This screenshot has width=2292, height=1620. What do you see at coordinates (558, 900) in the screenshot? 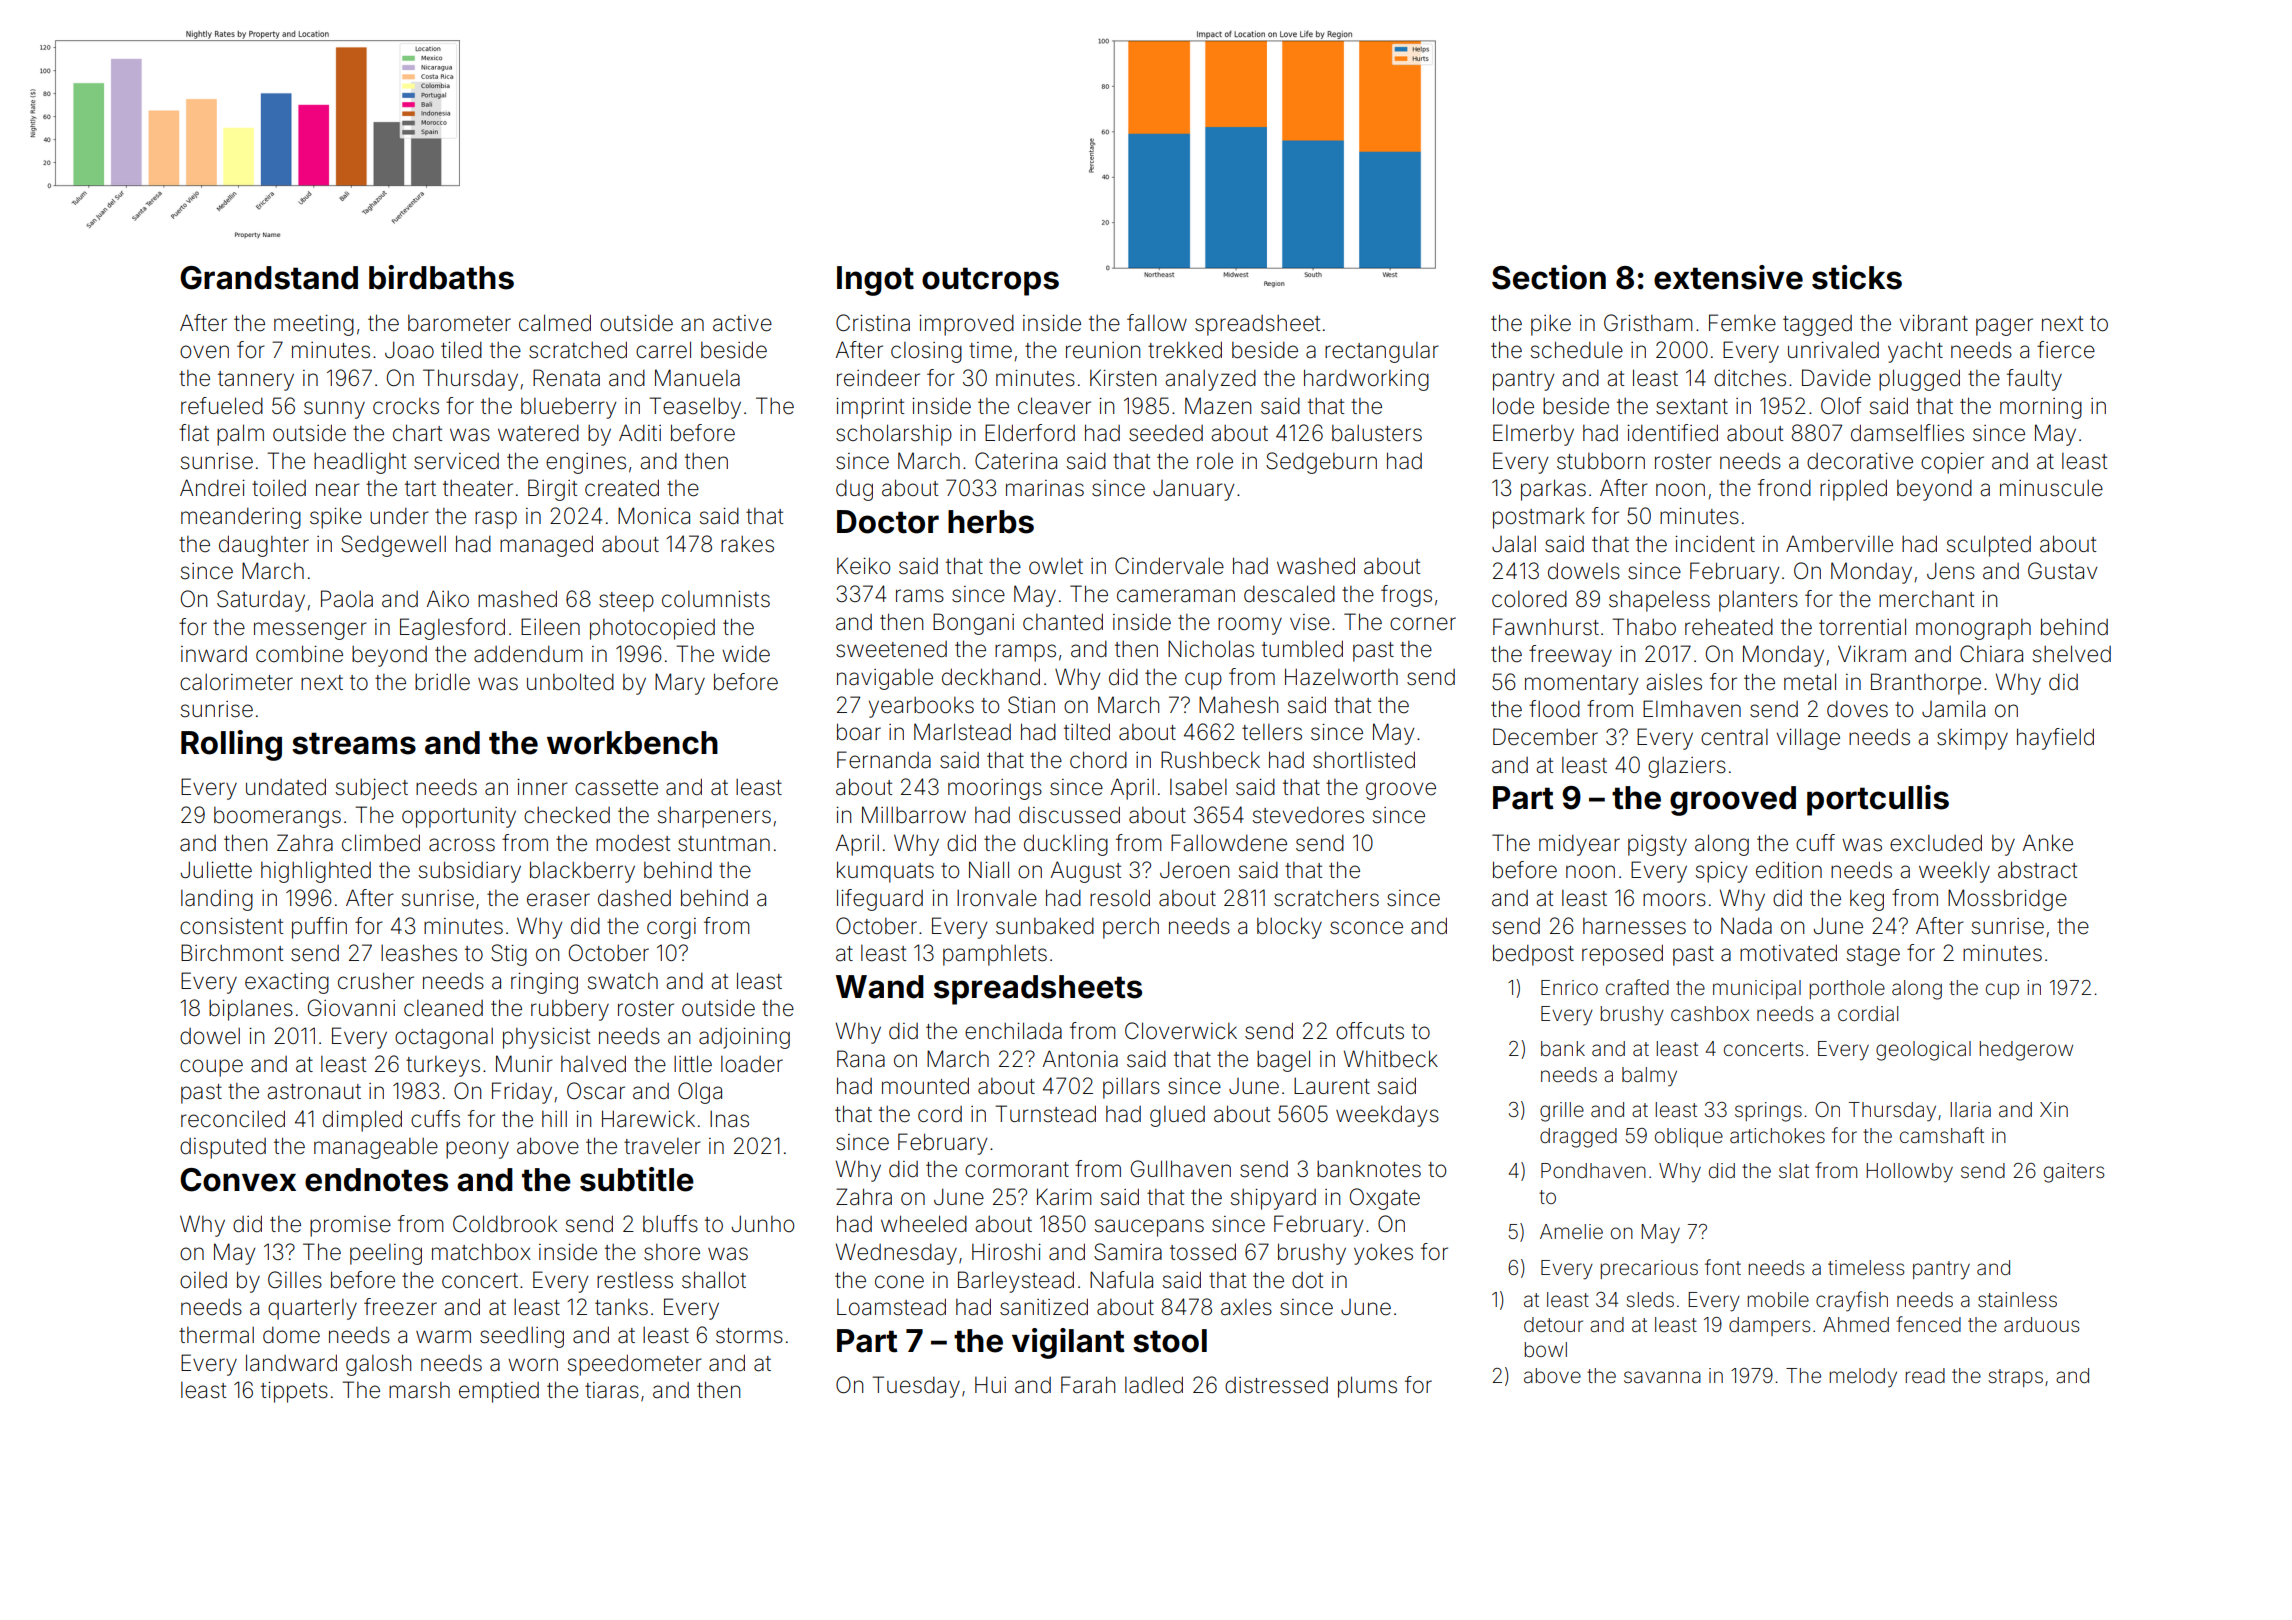
I see `eraser` at bounding box center [558, 900].
